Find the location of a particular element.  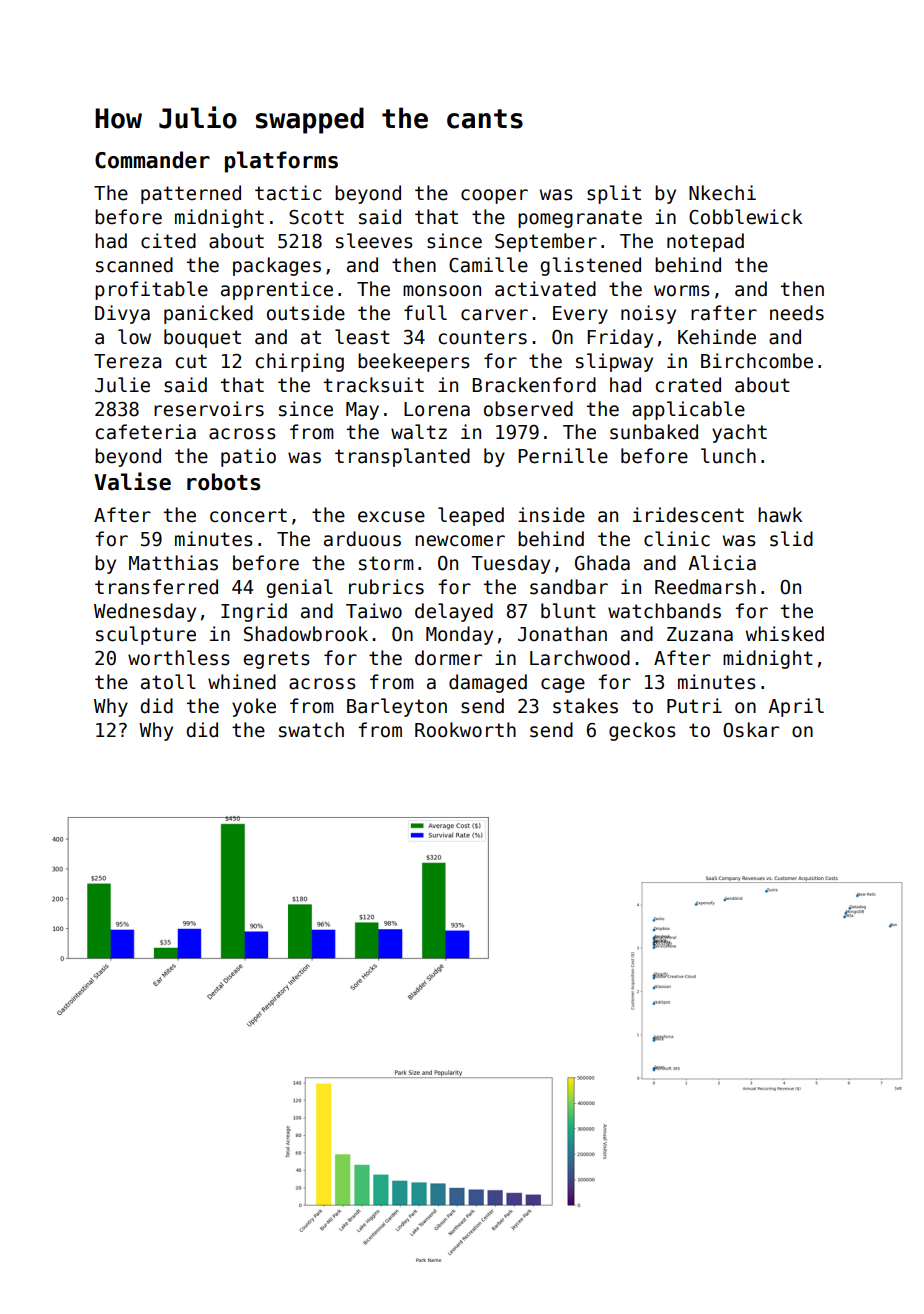

Divya is located at coordinates (122, 314).
